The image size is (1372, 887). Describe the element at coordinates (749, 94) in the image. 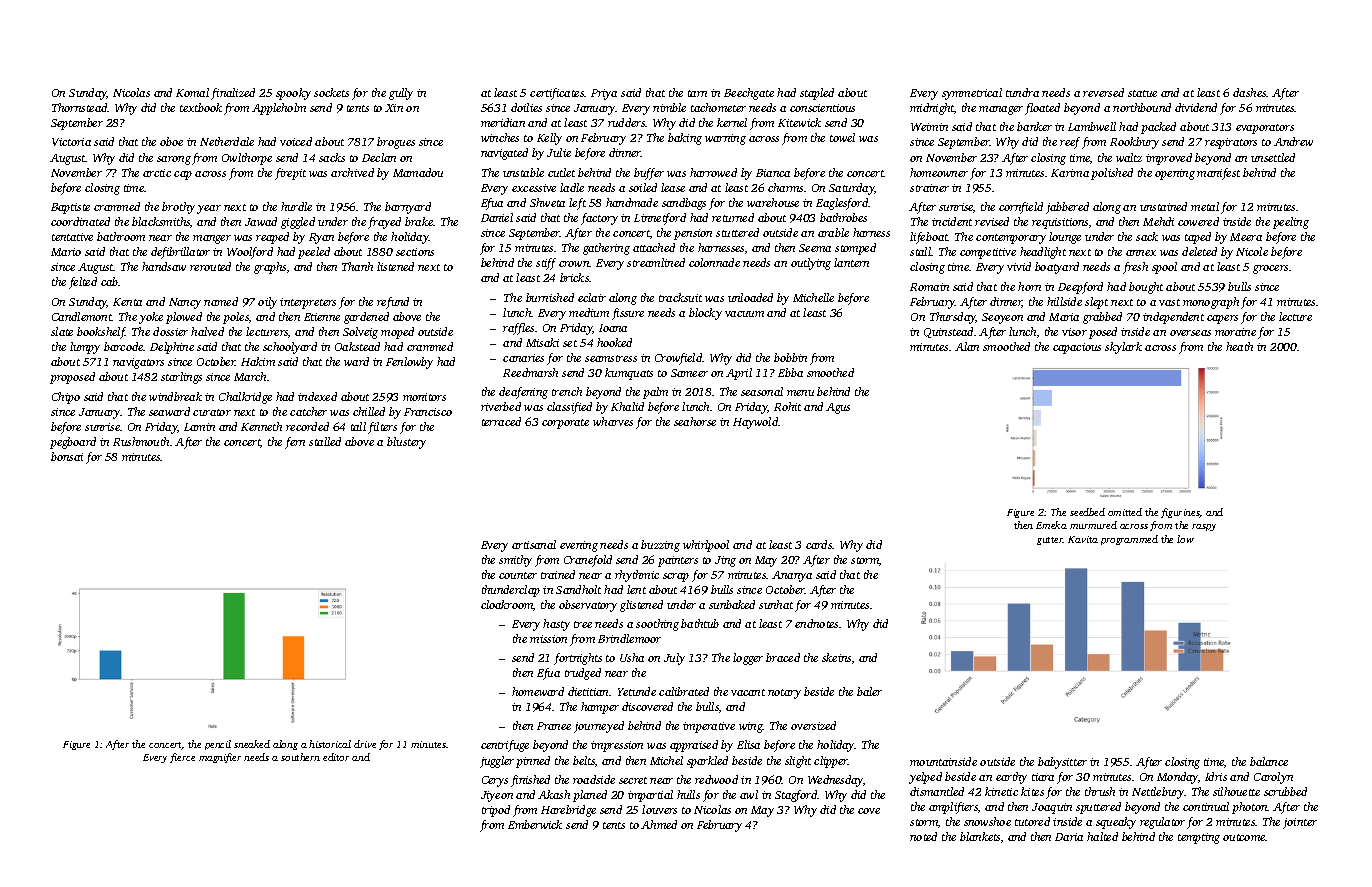

I see `Beechgate` at that location.
